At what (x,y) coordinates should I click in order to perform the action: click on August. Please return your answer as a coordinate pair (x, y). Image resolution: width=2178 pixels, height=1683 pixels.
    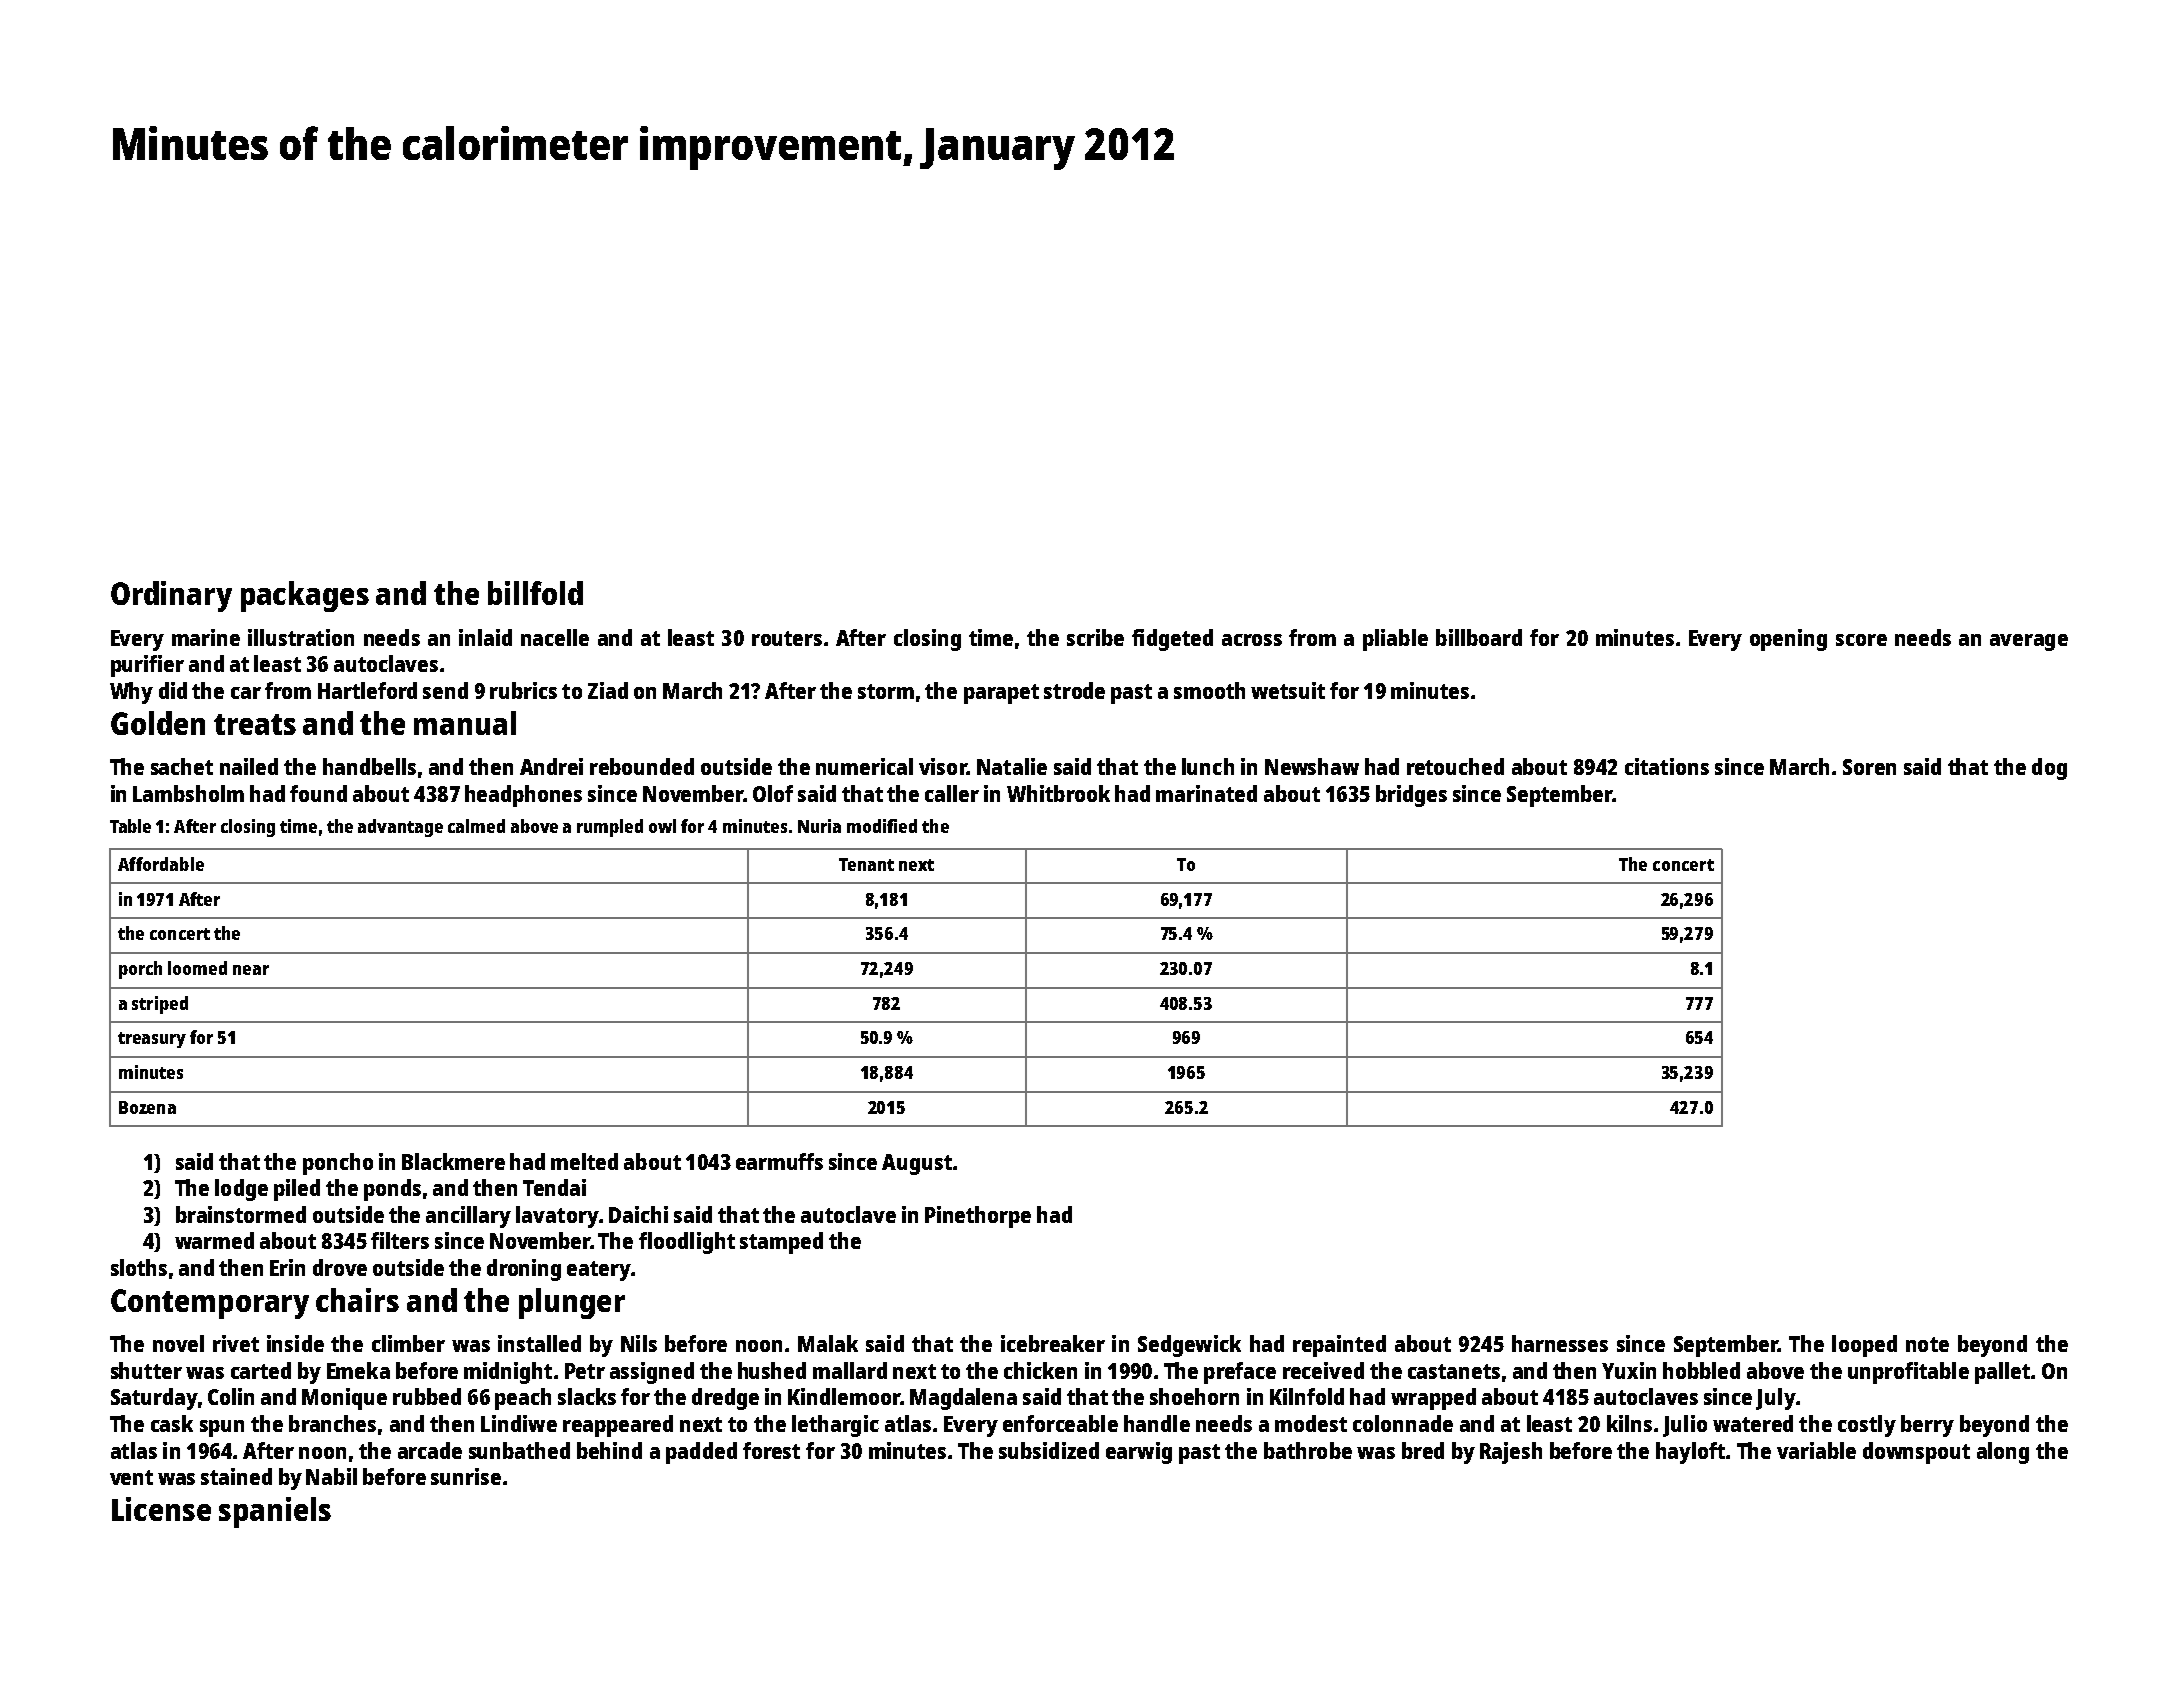
    Looking at the image, I should click on (917, 1164).
